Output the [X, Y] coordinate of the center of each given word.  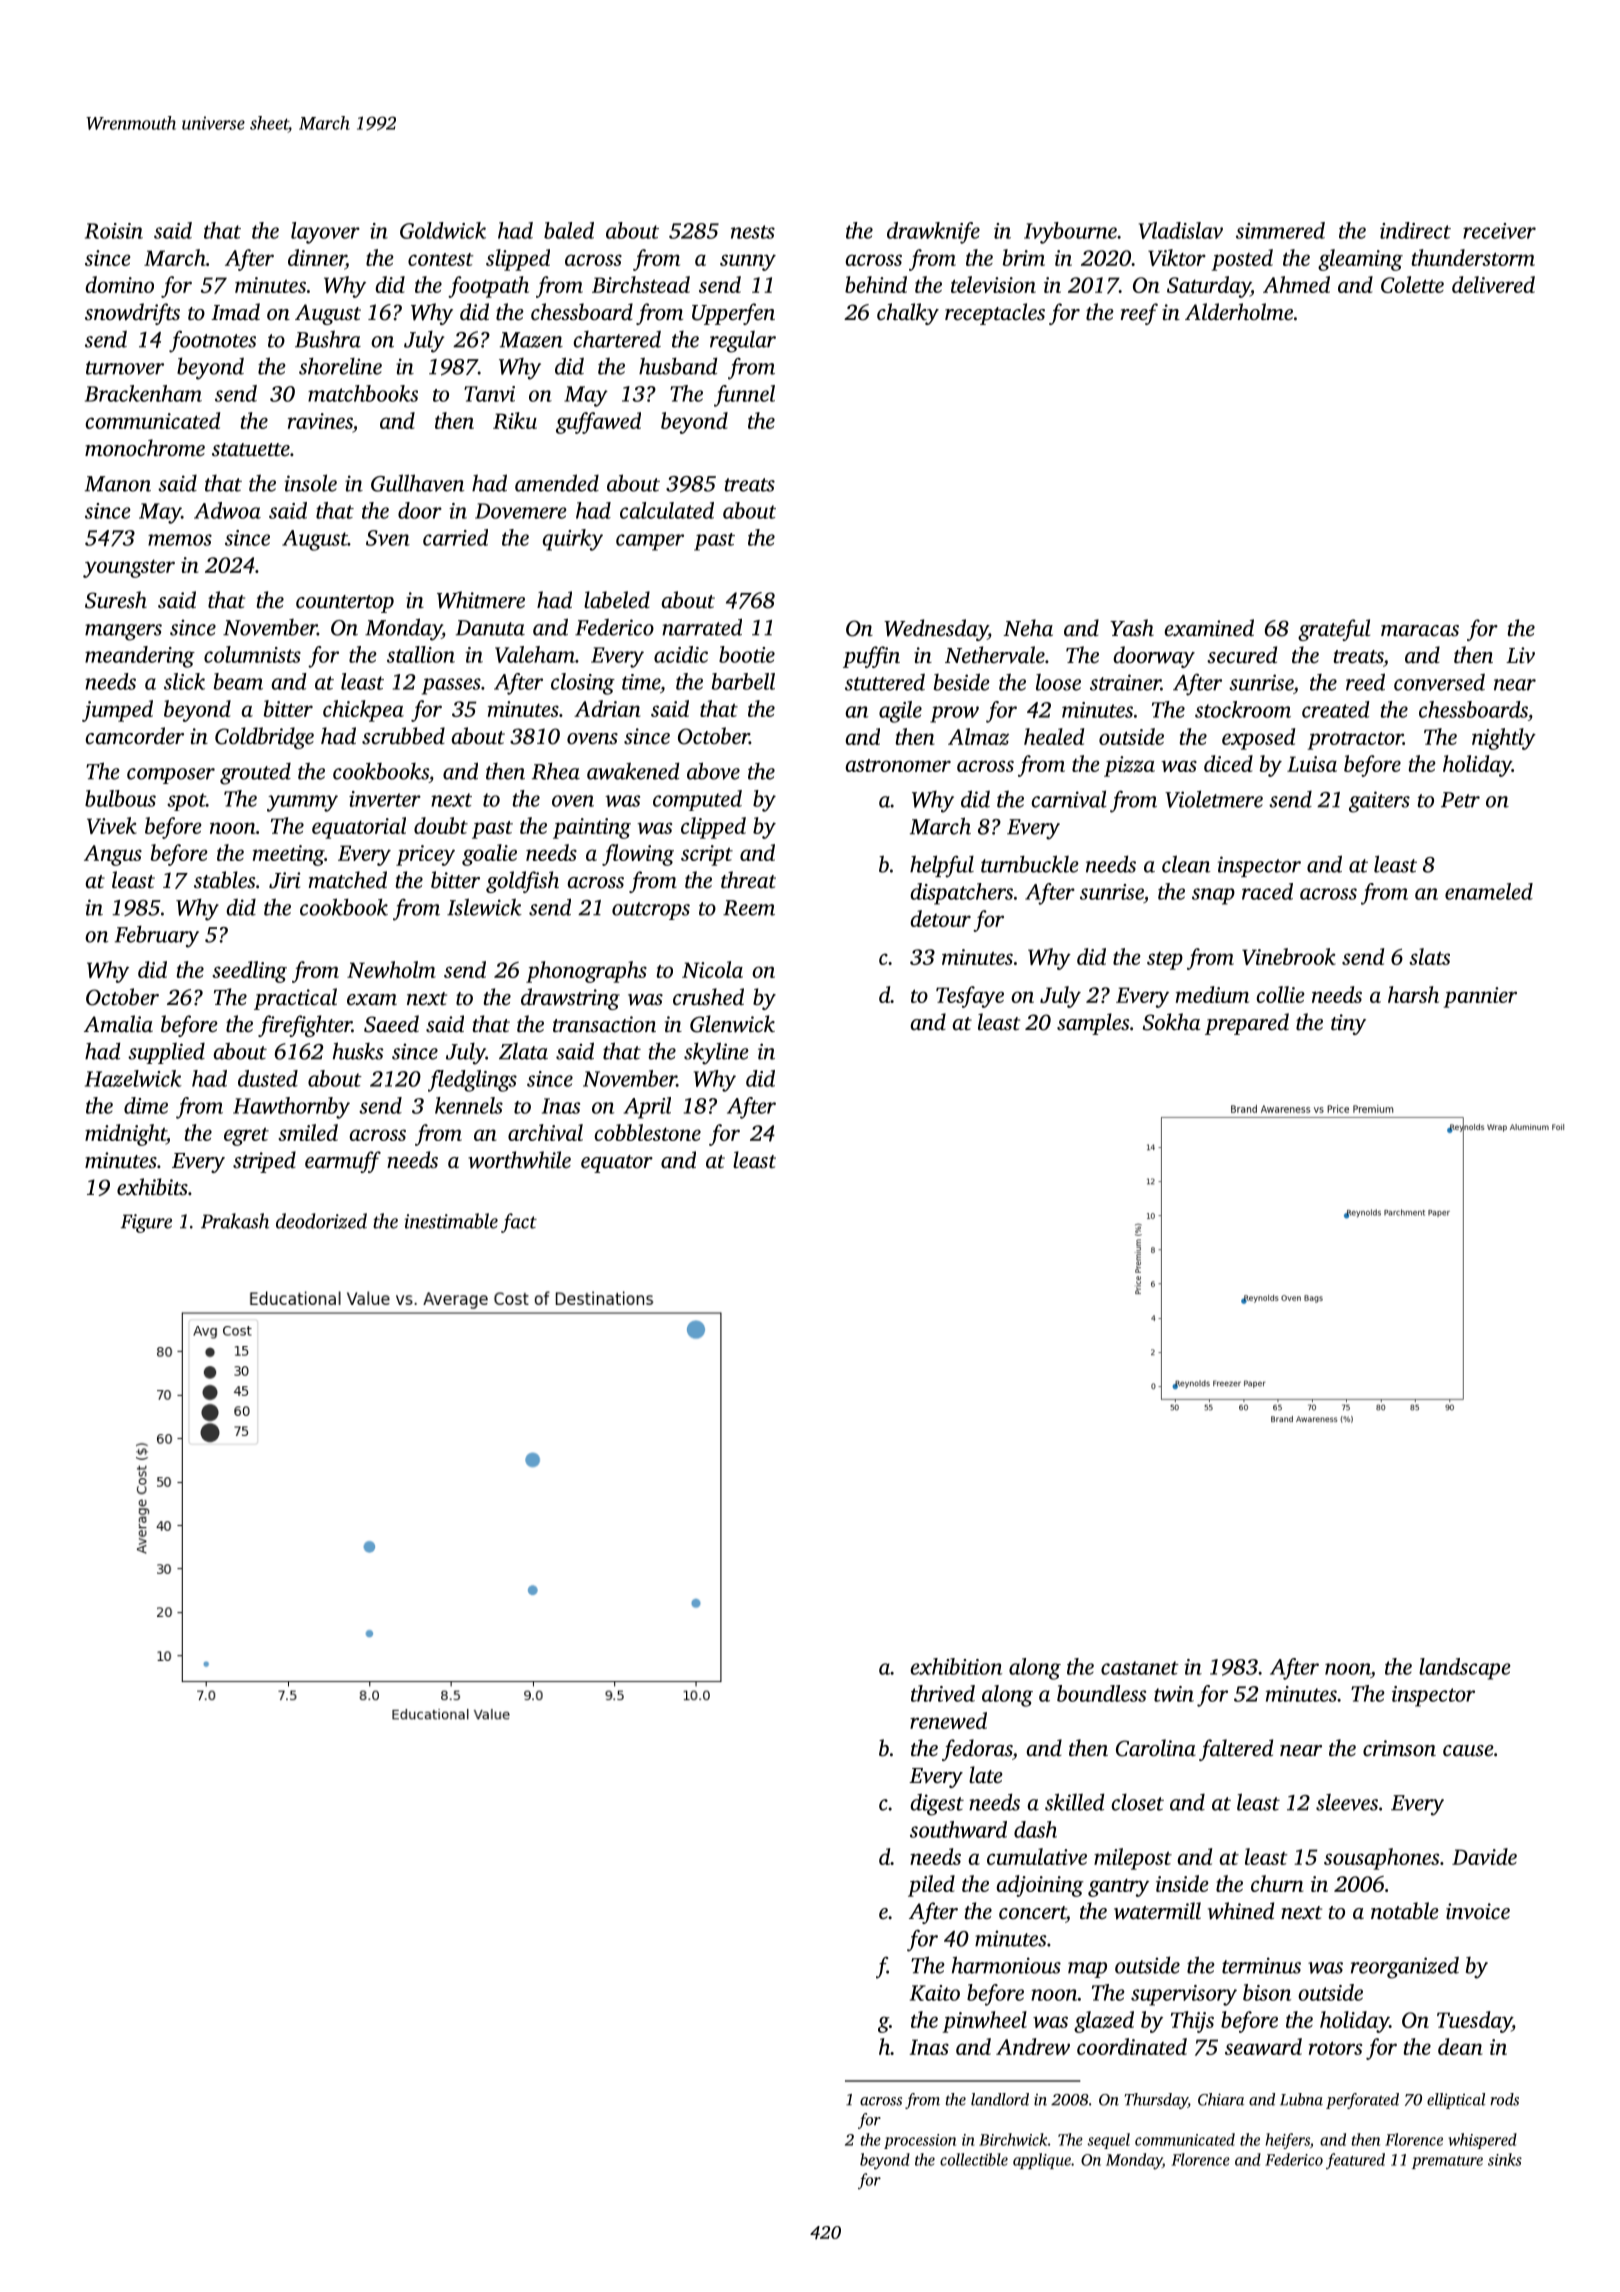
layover [325, 233]
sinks [1505, 2159]
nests [753, 232]
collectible [974, 2159]
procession [920, 2141]
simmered [1280, 230]
